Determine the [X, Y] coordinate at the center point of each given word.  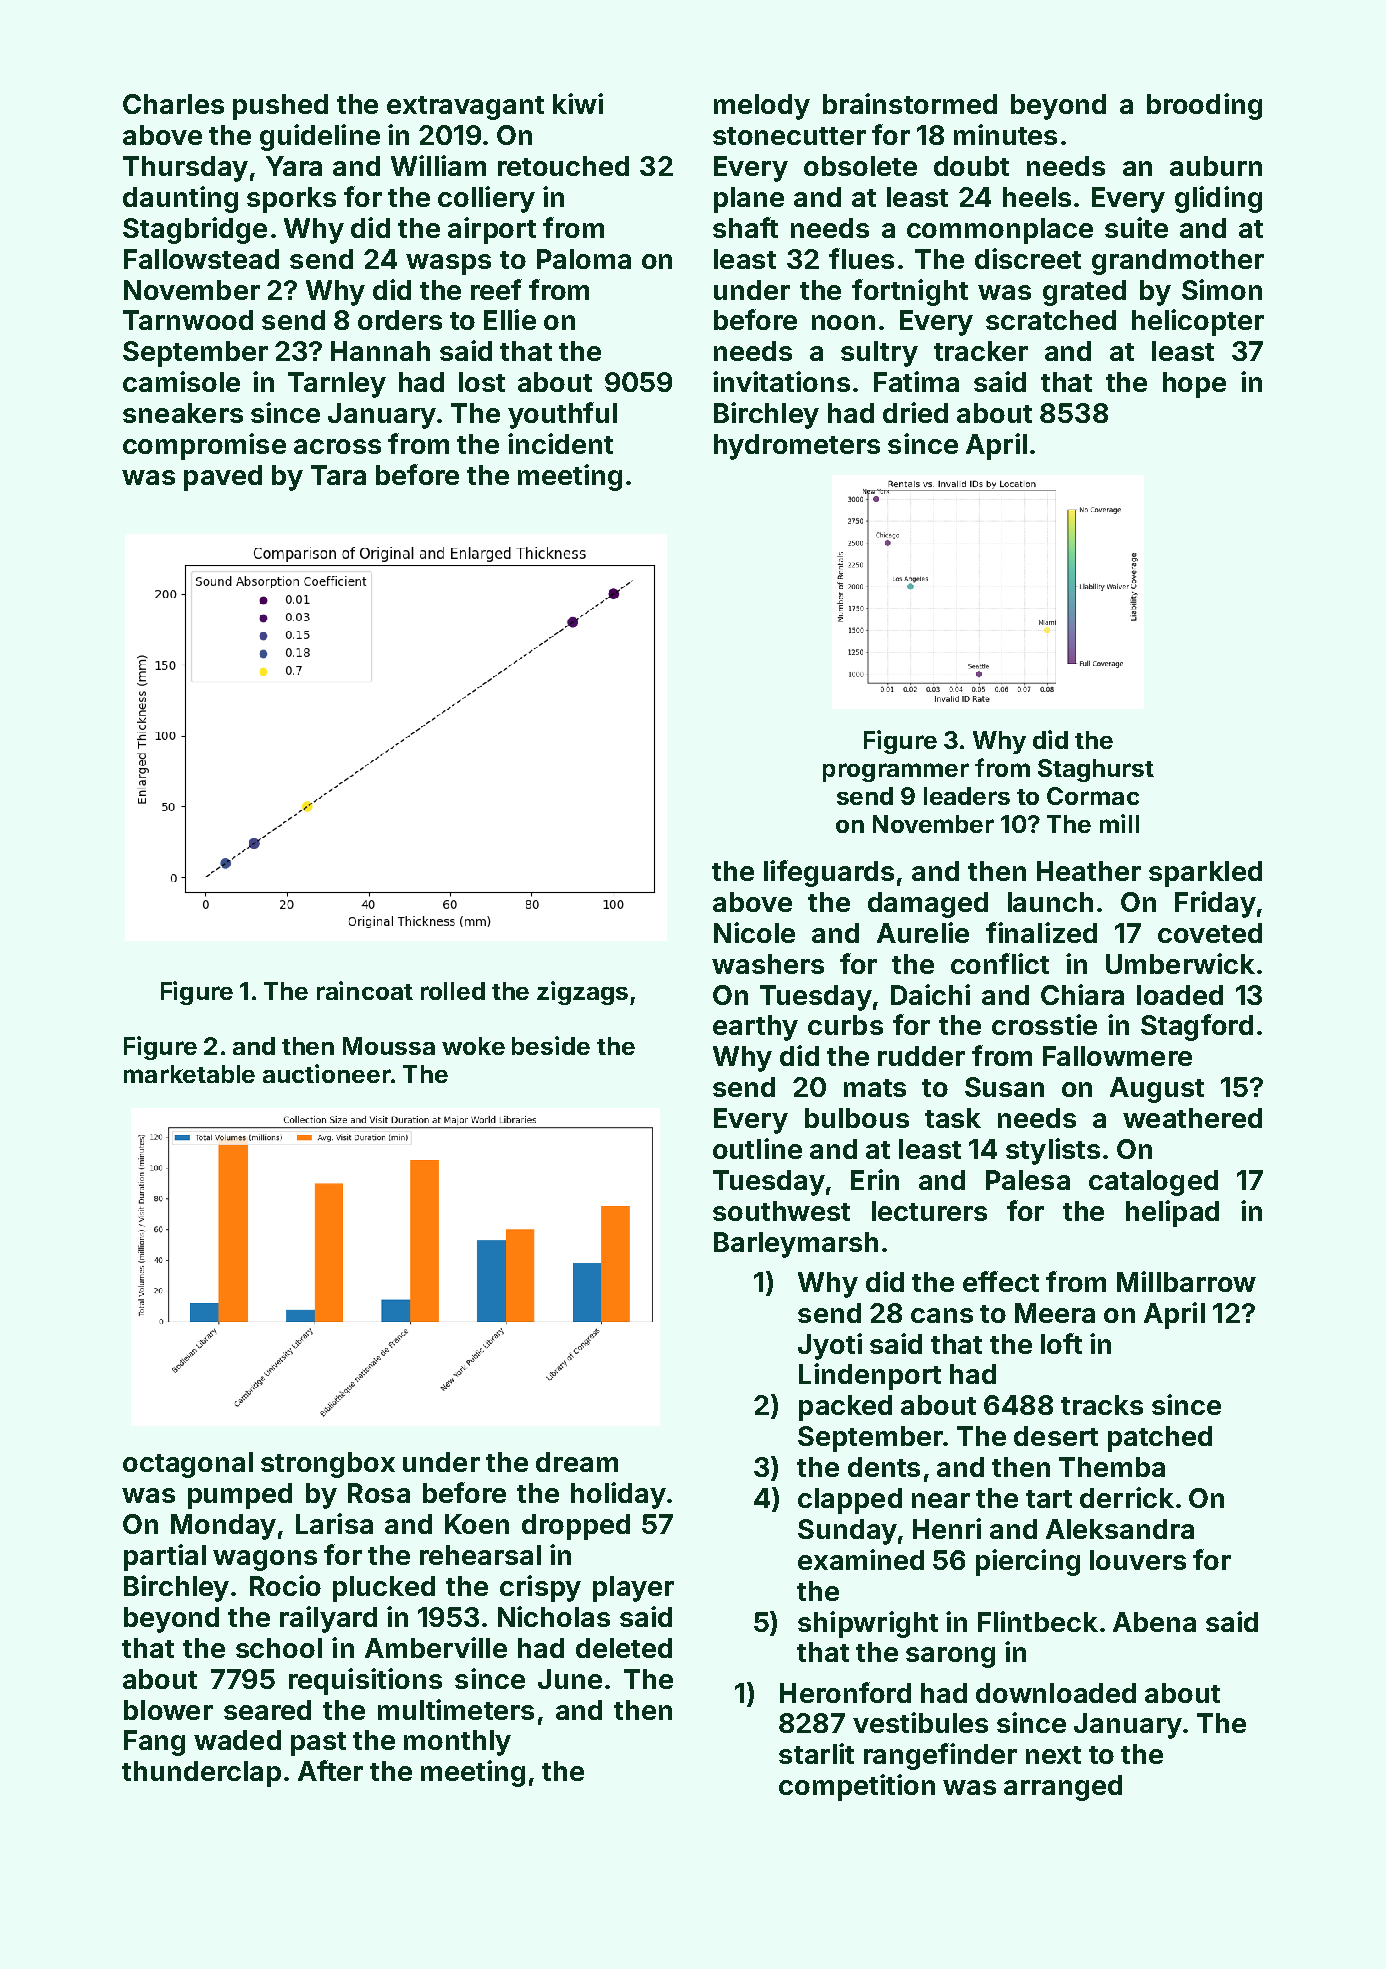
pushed [280, 107]
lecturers [929, 1211]
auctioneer [327, 1073]
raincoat [365, 990]
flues [861, 258]
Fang [154, 1743]
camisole [181, 381]
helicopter [1198, 322]
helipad [1172, 1213]
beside [551, 1045]
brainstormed [910, 103]
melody [762, 107]
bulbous [857, 1118]
